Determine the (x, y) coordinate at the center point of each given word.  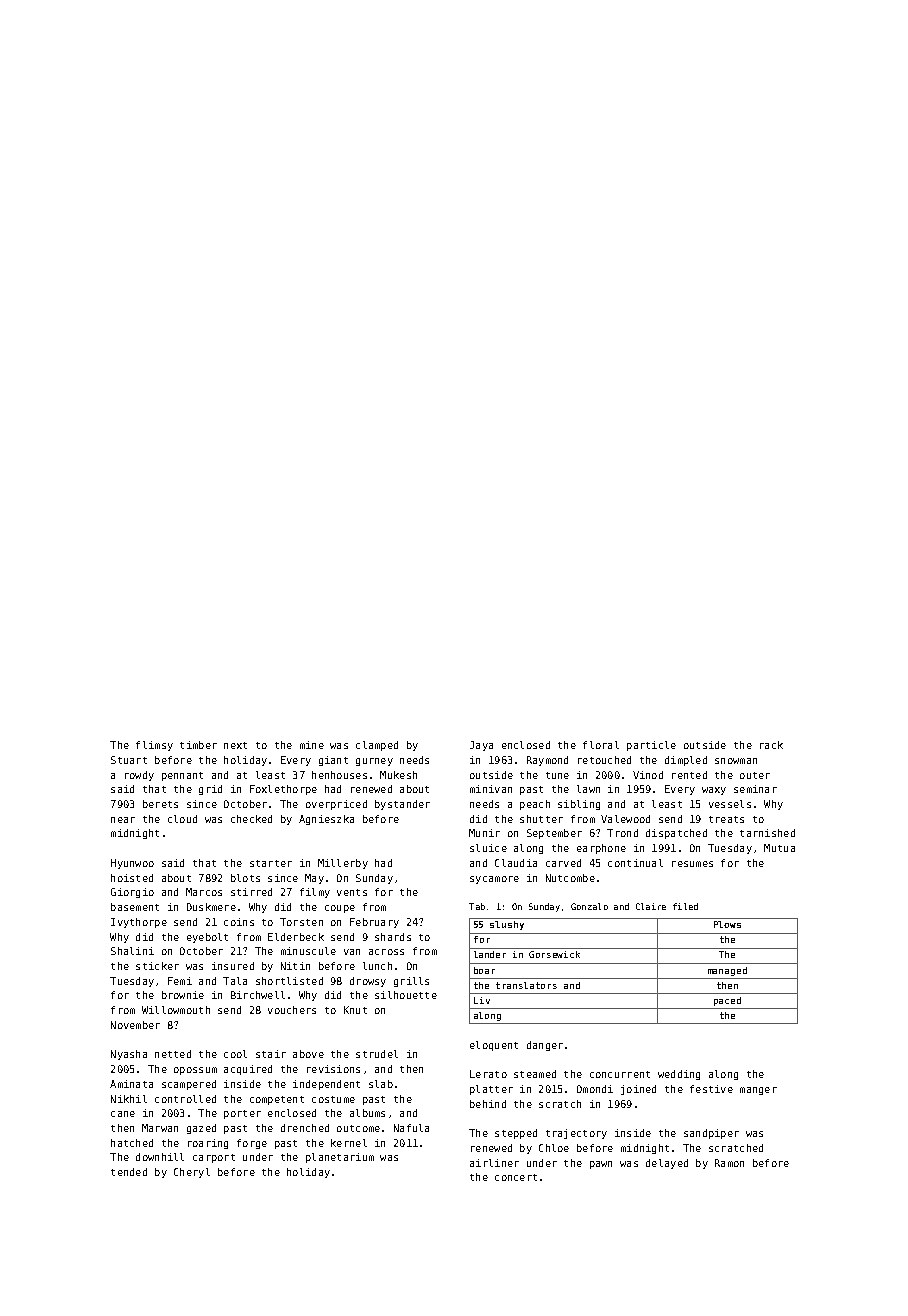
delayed (667, 1164)
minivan (491, 789)
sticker (157, 966)
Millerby (343, 864)
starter (271, 863)
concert (516, 1177)
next (235, 745)
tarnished (767, 833)
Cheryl (192, 1173)
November (135, 1025)
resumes (692, 864)
